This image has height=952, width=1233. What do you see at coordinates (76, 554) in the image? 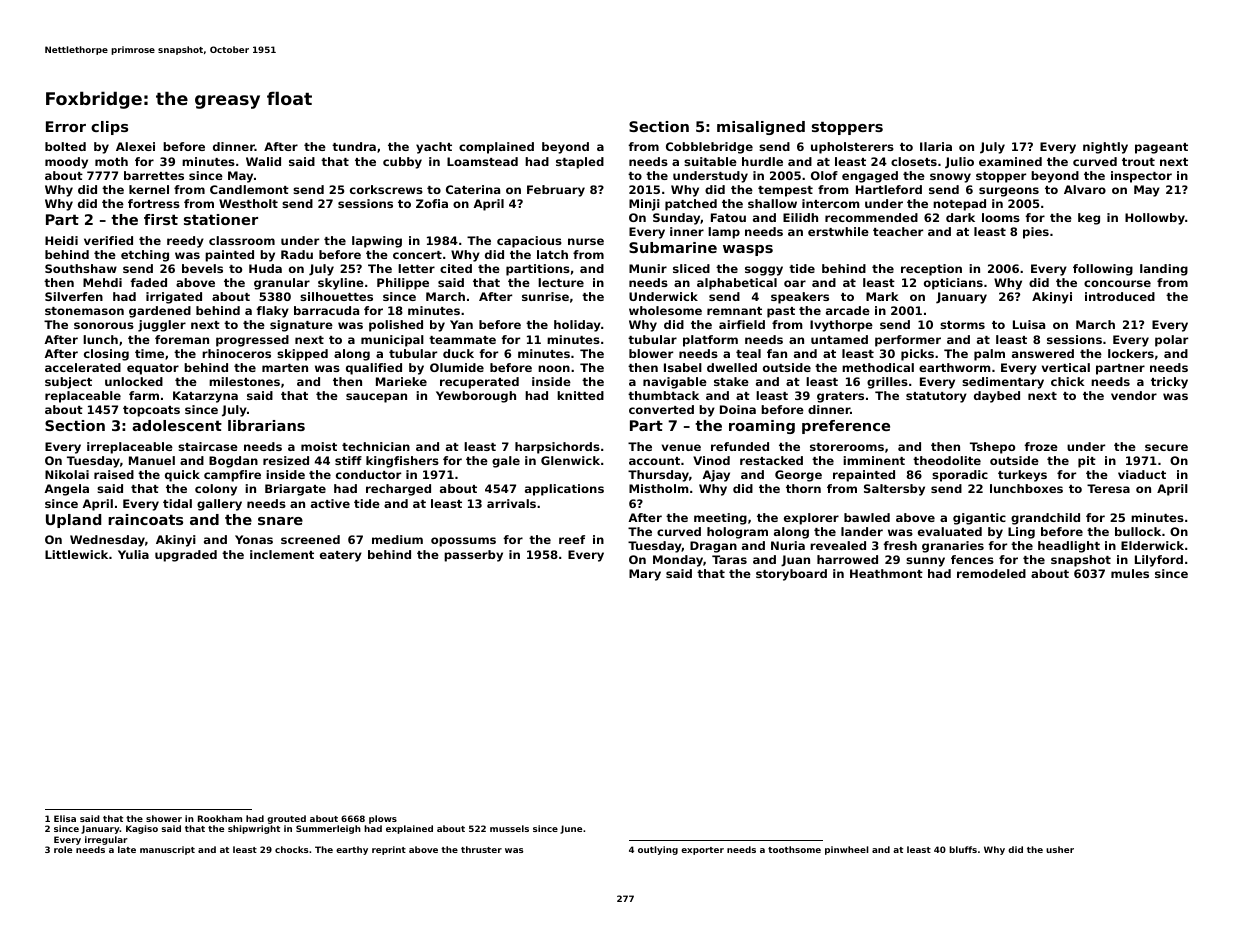
I see `Littlewick` at bounding box center [76, 554].
